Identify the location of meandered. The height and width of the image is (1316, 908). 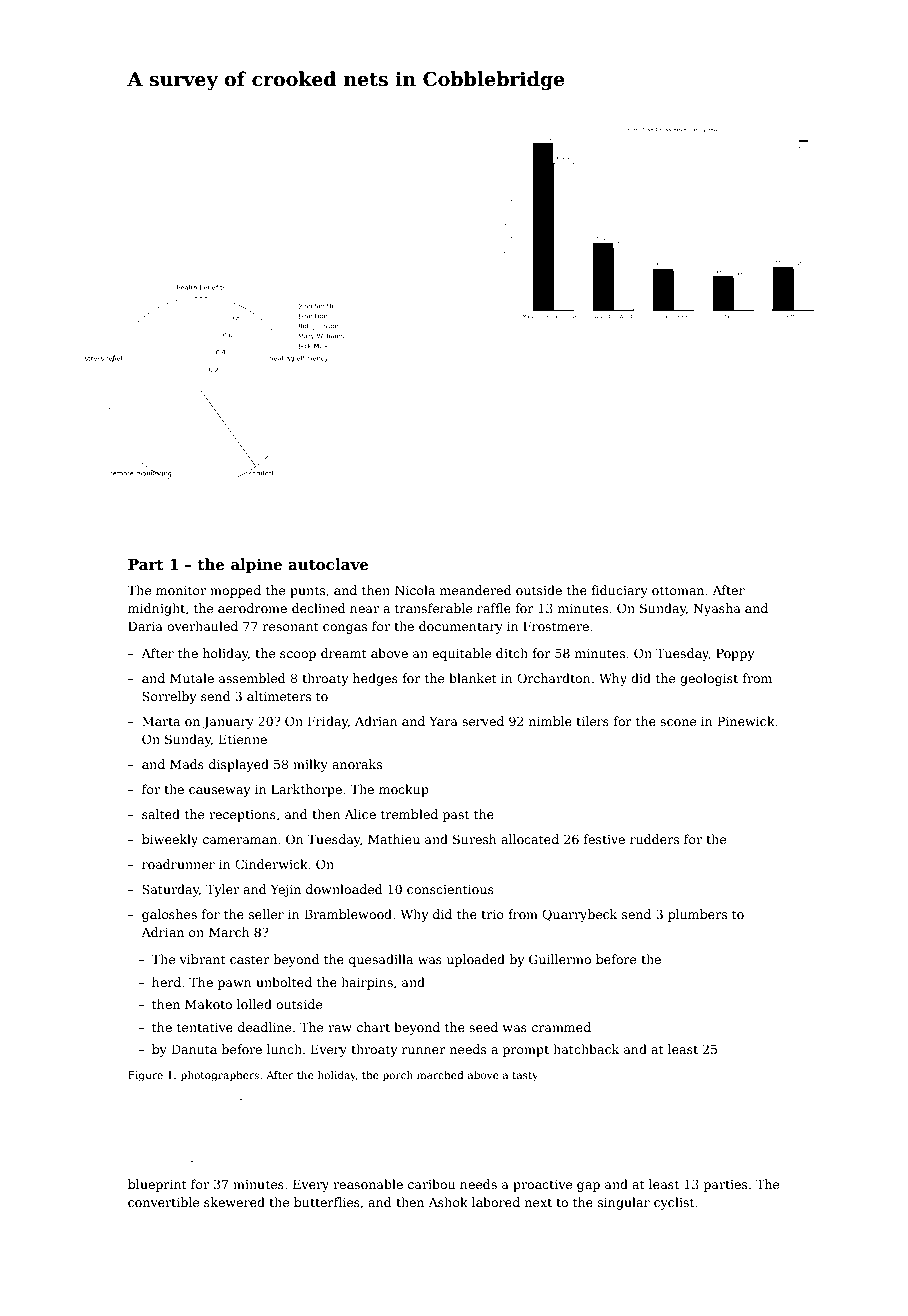
(476, 590).
